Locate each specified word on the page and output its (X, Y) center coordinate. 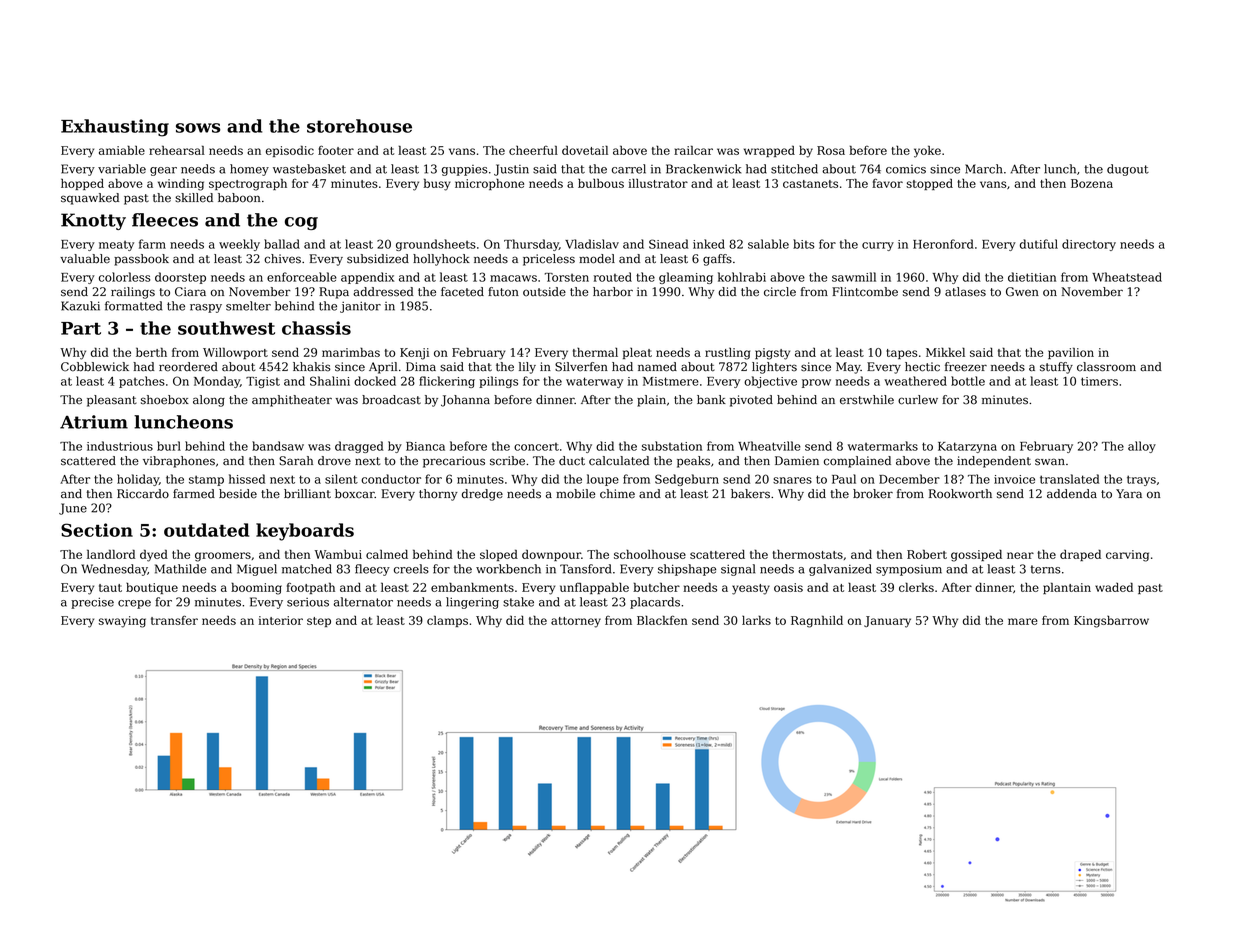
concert (536, 447)
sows (198, 128)
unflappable (594, 588)
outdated (206, 530)
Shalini (330, 381)
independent (994, 462)
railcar (693, 150)
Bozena (1092, 183)
